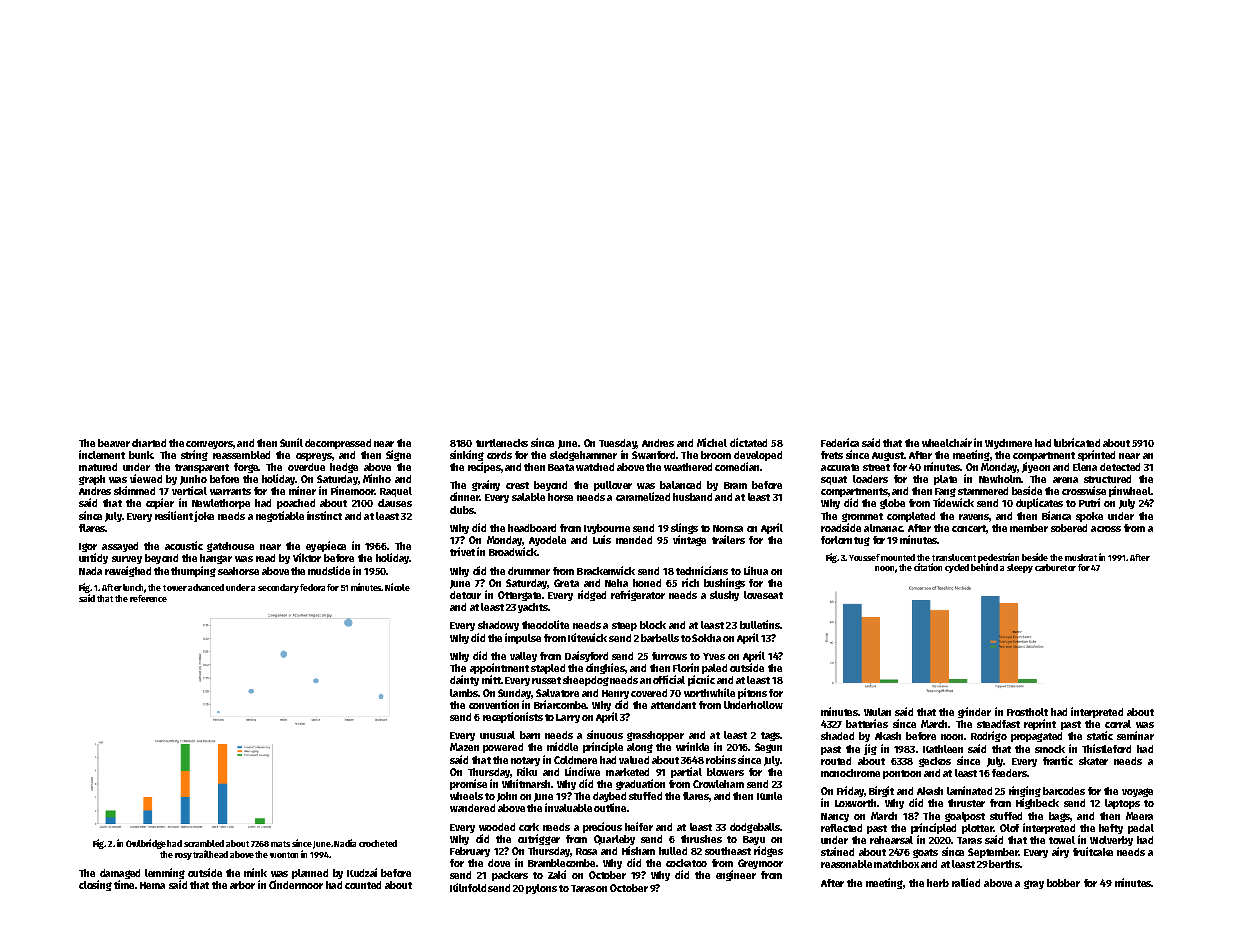 The height and width of the page is (952, 1233). I want to click on impulse, so click(523, 638).
